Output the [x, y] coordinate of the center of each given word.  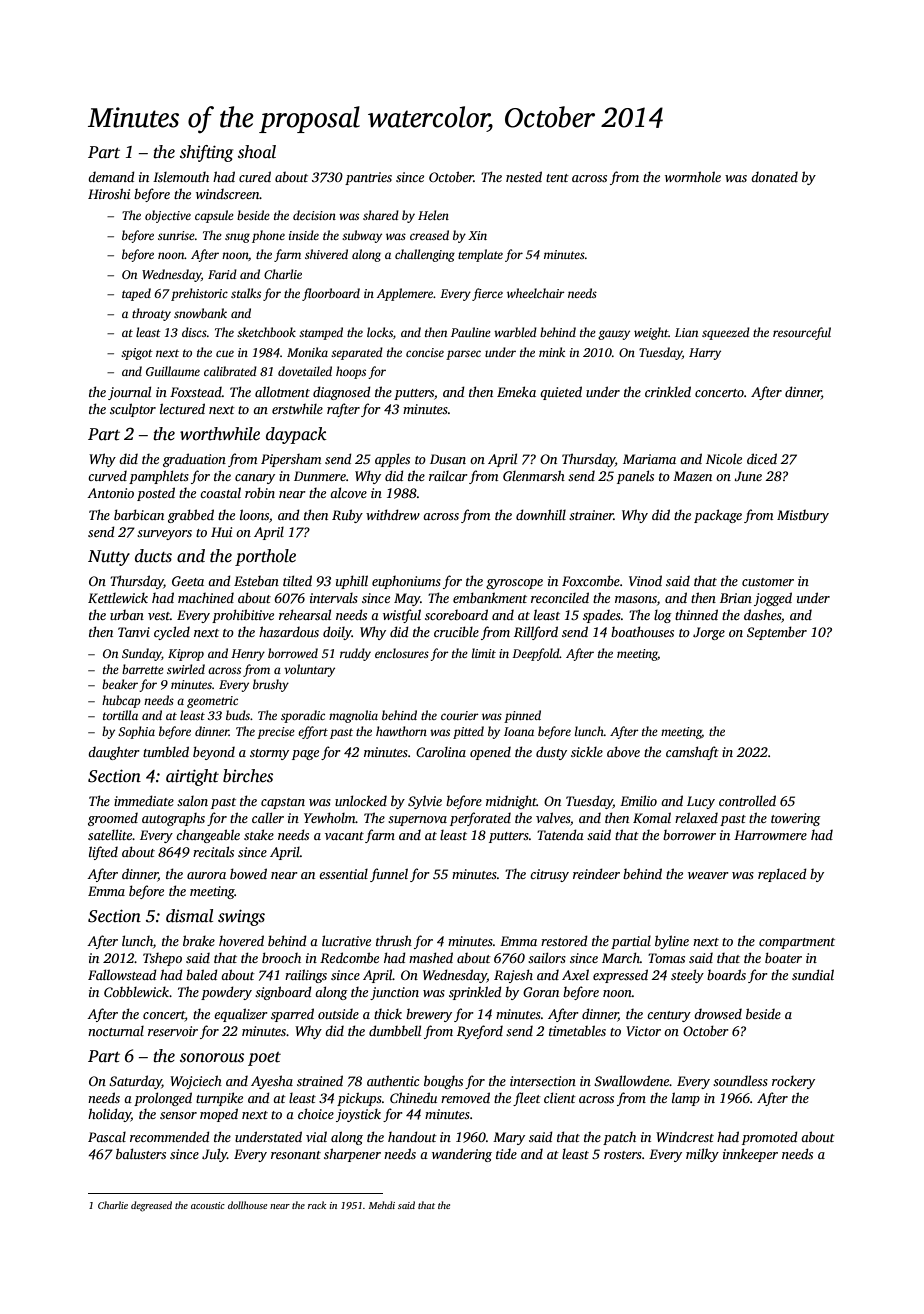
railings [306, 976]
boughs [443, 1082]
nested [524, 176]
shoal [257, 152]
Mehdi [382, 1205]
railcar [448, 476]
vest [159, 616]
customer [768, 582]
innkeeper [750, 1155]
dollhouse [247, 1205]
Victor [643, 1031]
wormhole [693, 176]
